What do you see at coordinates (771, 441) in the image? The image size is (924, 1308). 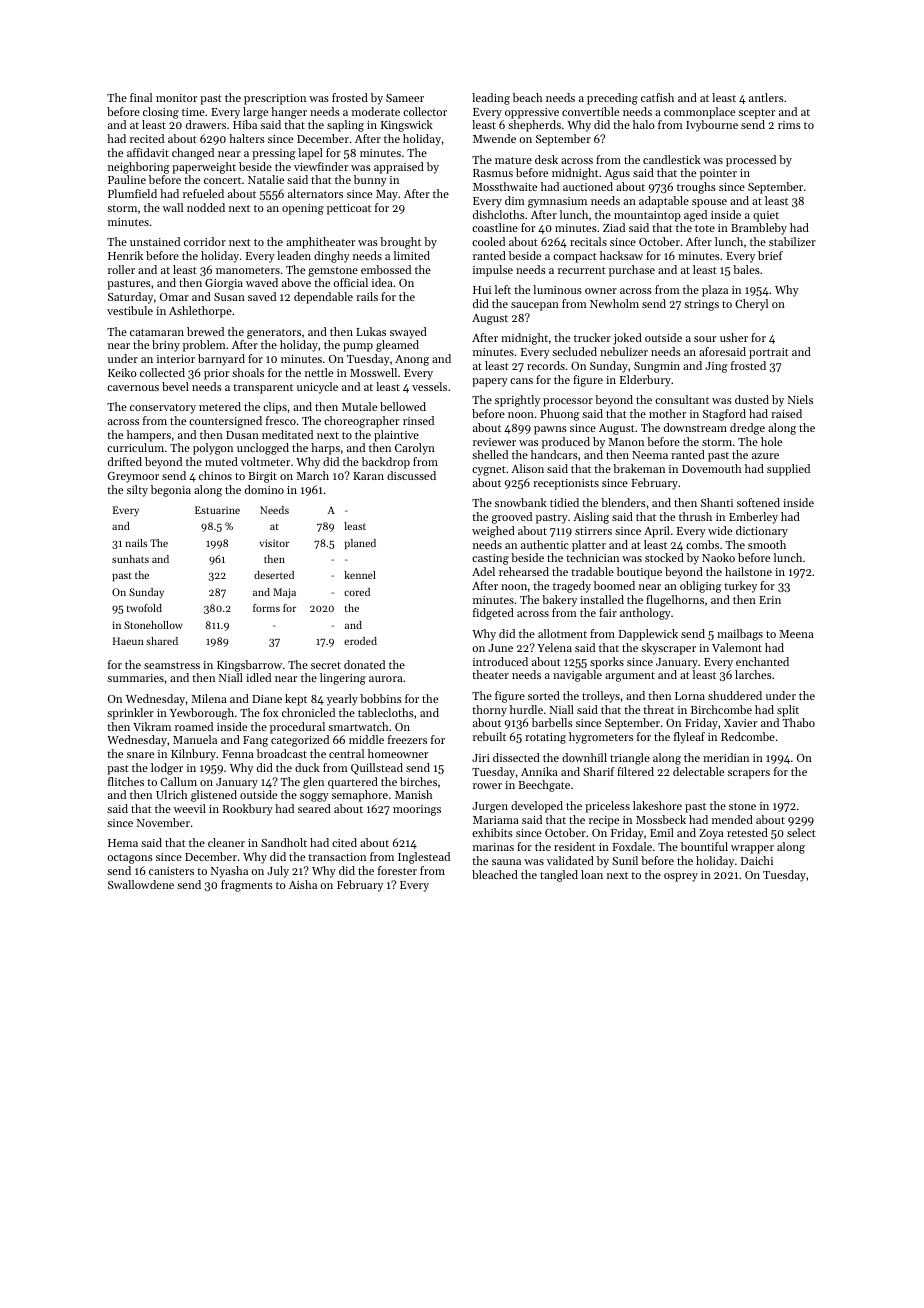 I see `hole` at bounding box center [771, 441].
